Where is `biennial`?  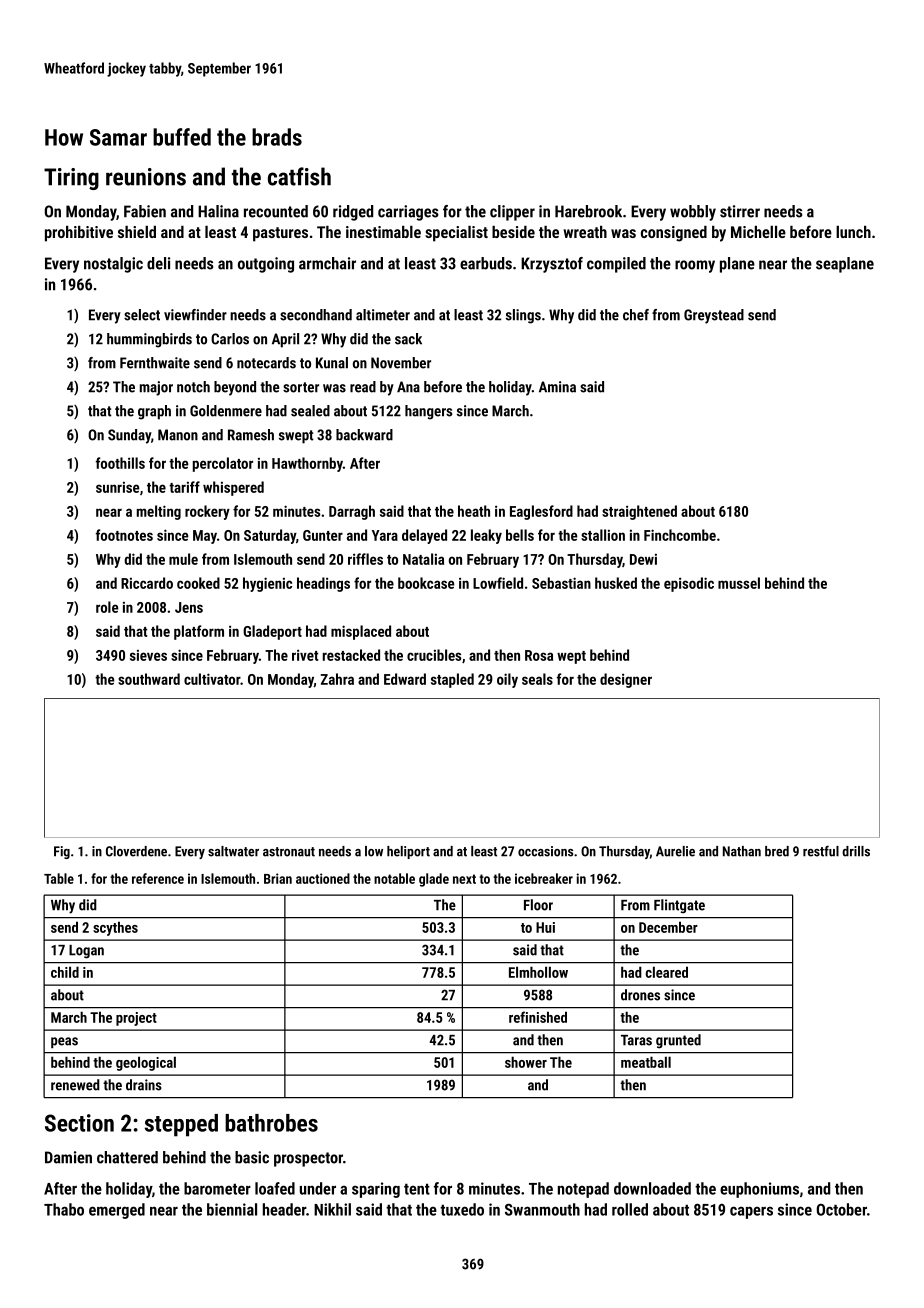
biennial is located at coordinates (232, 1209).
